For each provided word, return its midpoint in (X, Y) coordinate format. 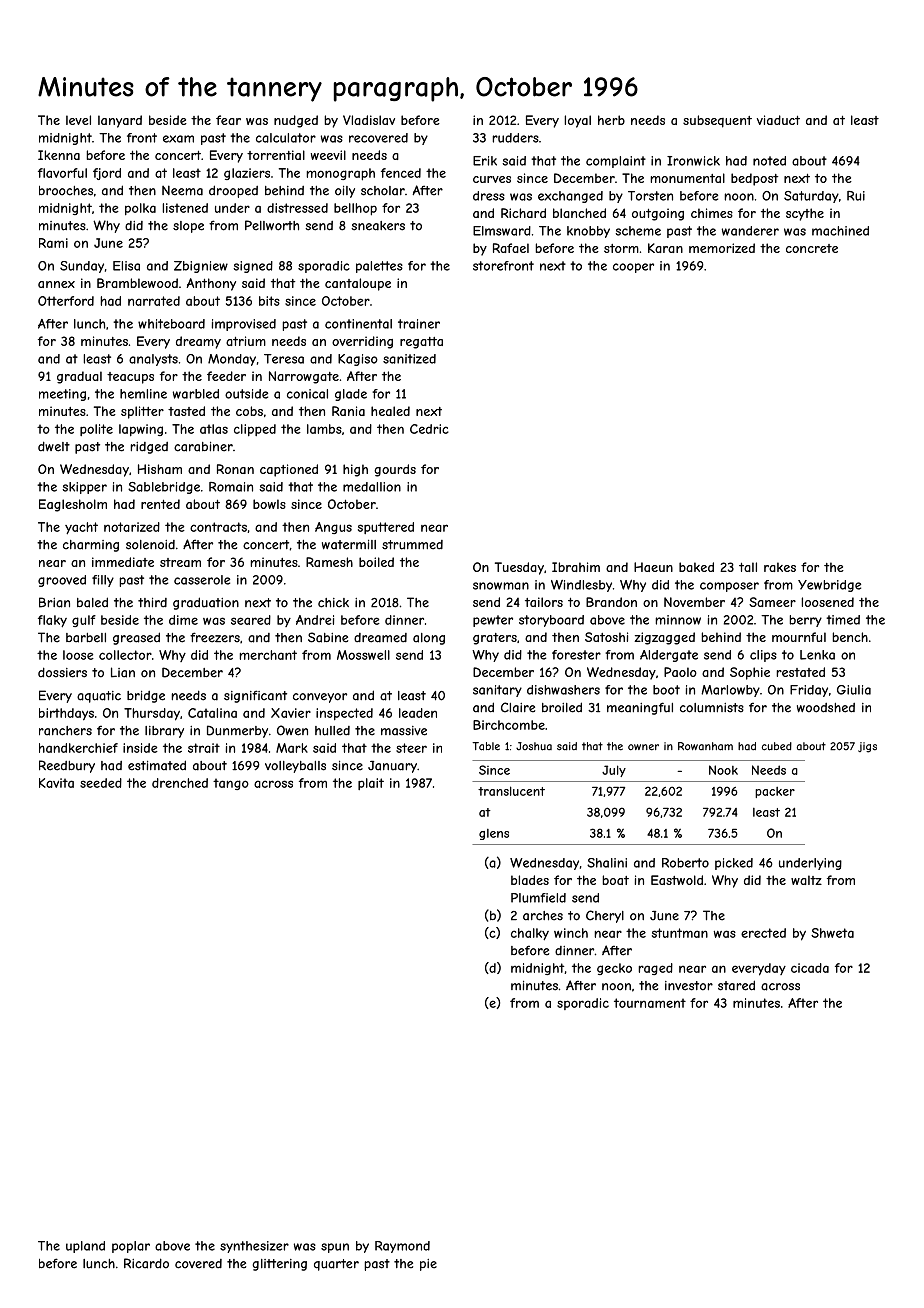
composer (729, 587)
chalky (530, 934)
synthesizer (254, 1247)
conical (307, 394)
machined (840, 231)
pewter (493, 621)
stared (736, 985)
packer (775, 792)
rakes (780, 567)
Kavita (56, 783)
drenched (180, 783)
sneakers (378, 226)
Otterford (66, 301)
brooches (66, 191)
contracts (218, 527)
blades (530, 880)
